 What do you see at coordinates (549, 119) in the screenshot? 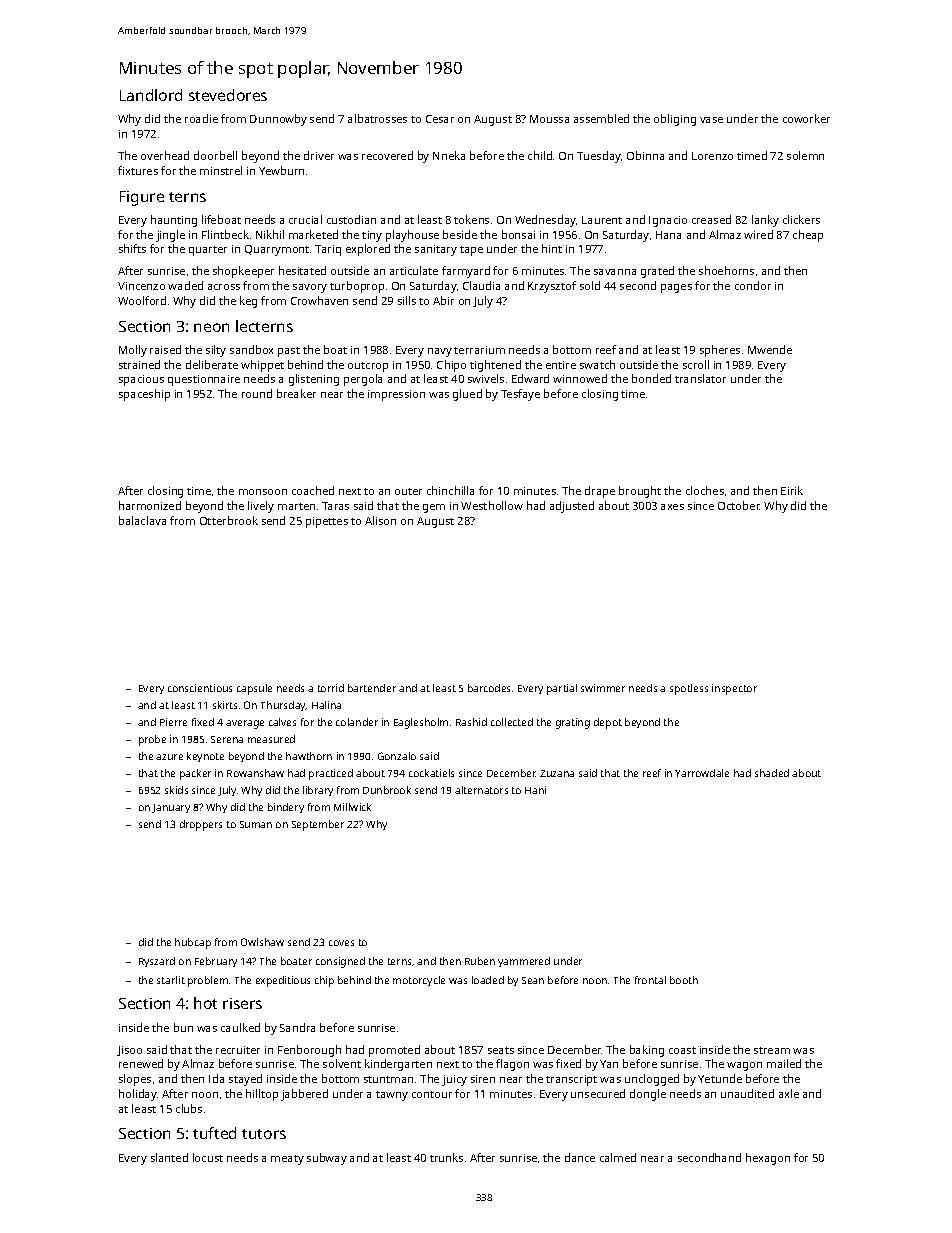
I see `Moussa` at bounding box center [549, 119].
